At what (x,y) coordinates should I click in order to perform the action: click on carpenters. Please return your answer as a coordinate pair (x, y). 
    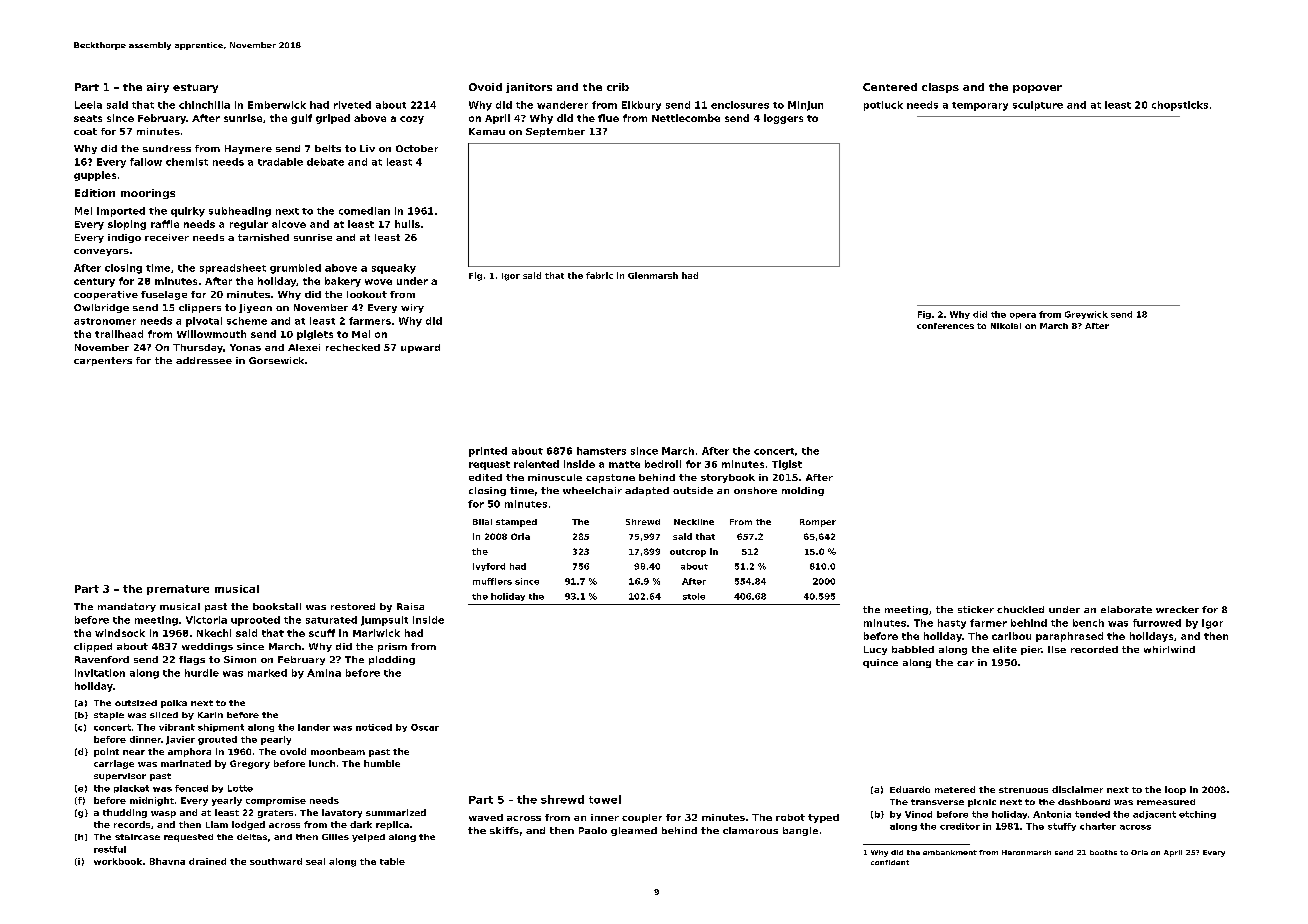
    Looking at the image, I should click on (103, 361).
